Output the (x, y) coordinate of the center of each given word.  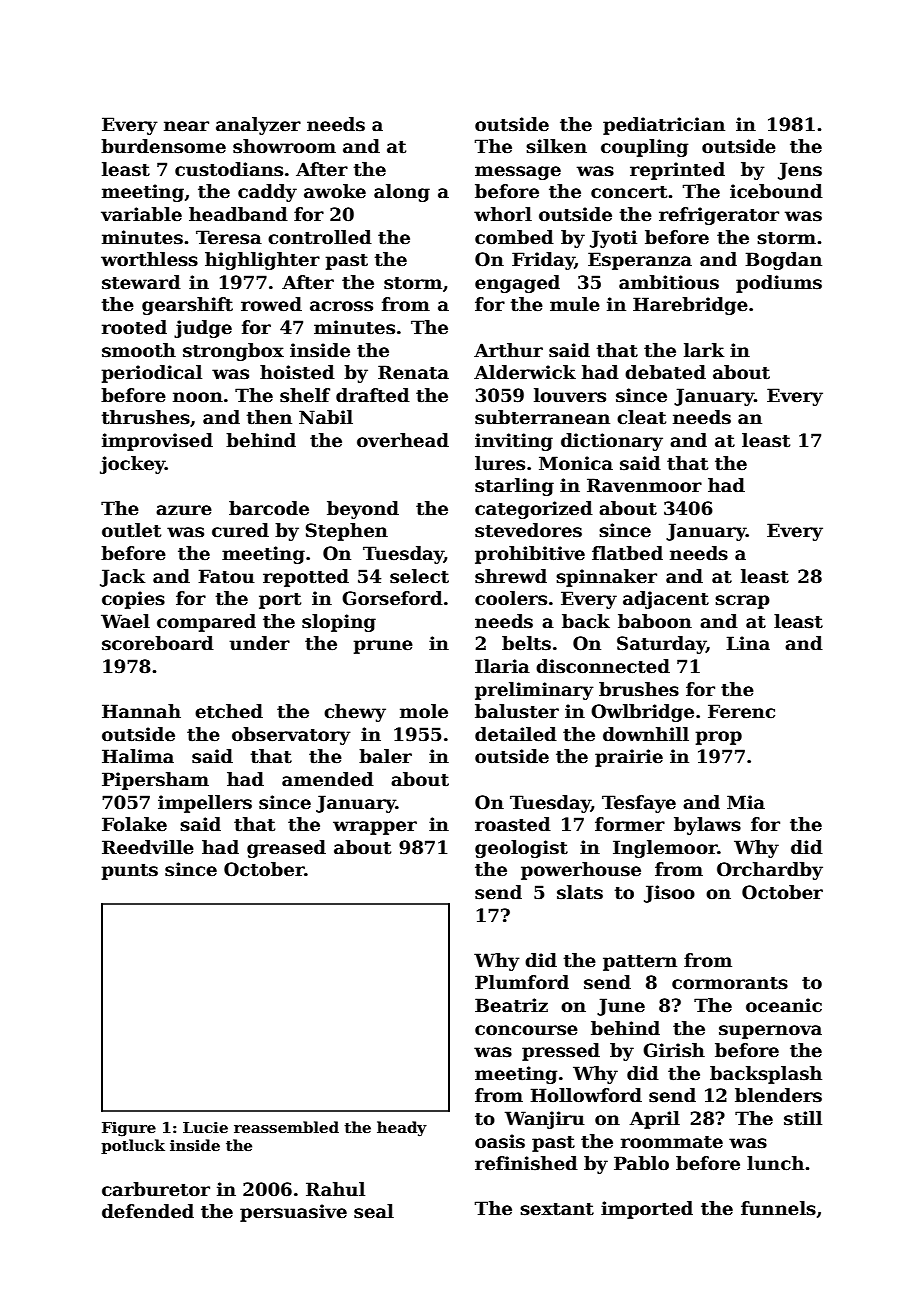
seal (374, 1211)
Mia (746, 802)
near (186, 126)
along (402, 193)
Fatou (226, 576)
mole (424, 711)
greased (286, 849)
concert (629, 192)
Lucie (205, 1127)
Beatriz (511, 1005)
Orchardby (770, 871)
